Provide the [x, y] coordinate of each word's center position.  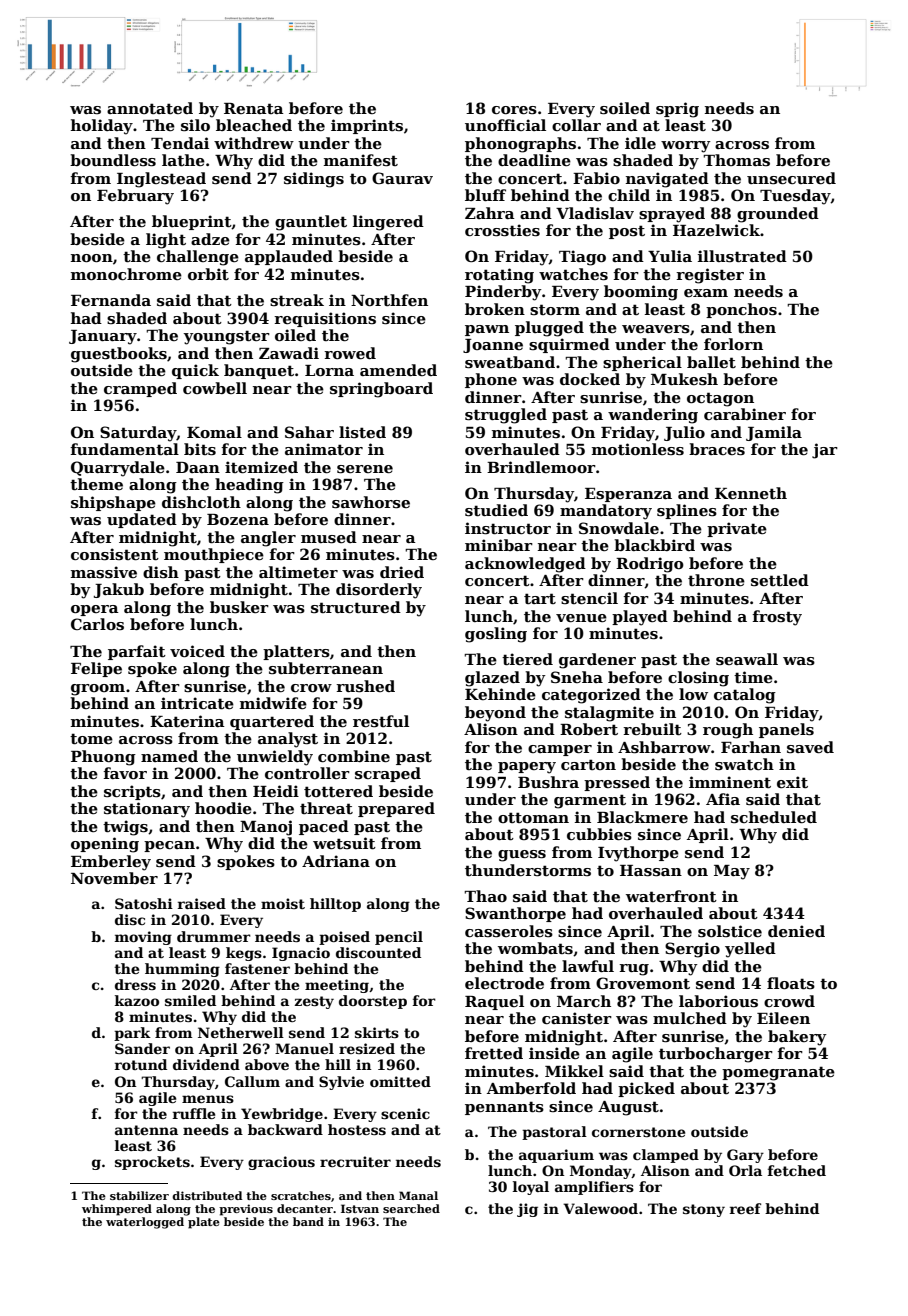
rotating [499, 276]
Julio [684, 433]
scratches [301, 1195]
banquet [259, 371]
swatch [744, 764]
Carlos [97, 624]
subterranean [326, 668]
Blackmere [642, 817]
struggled [506, 416]
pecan [169, 846]
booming [641, 293]
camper [560, 750]
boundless [113, 160]
